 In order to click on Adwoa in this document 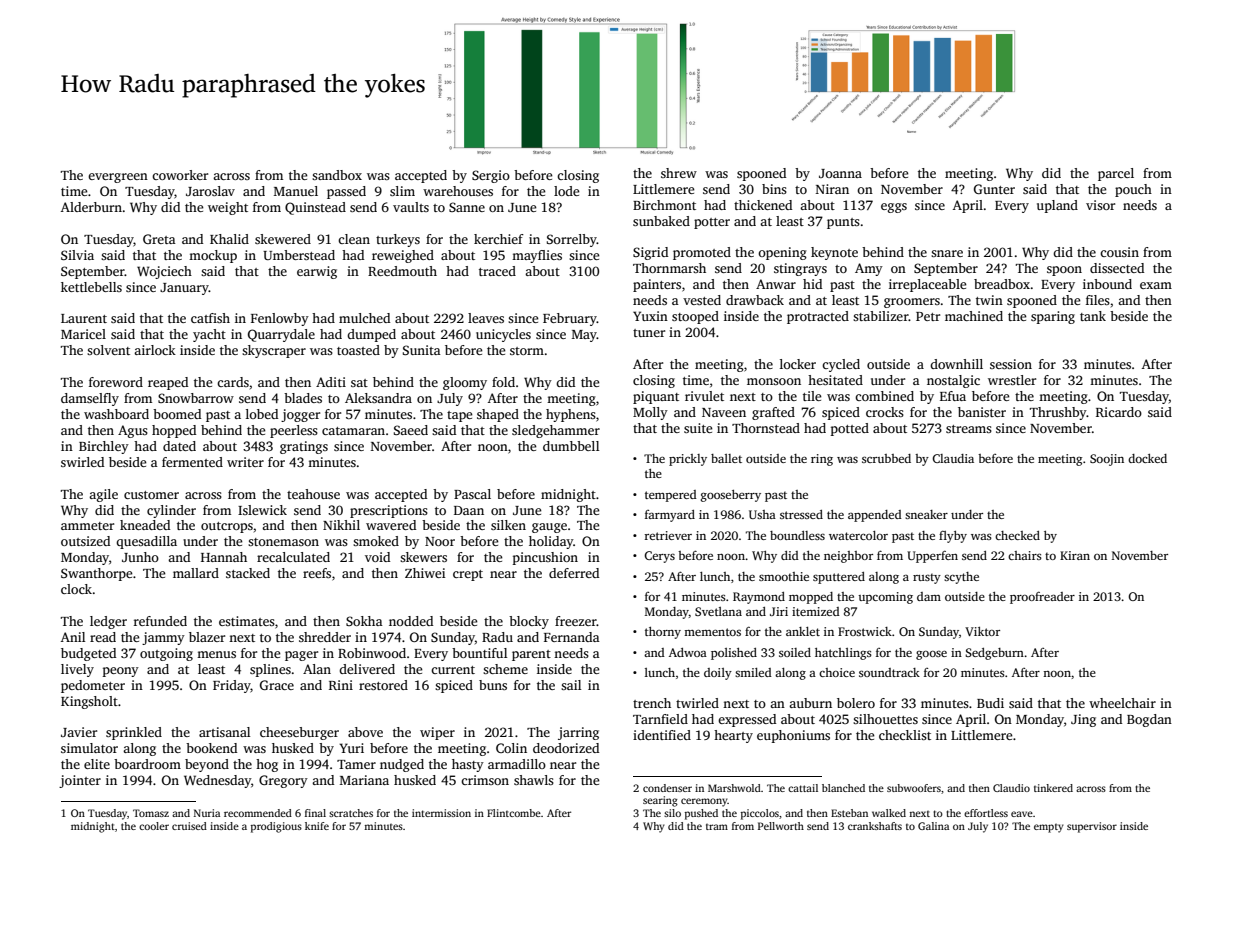, I will do `click(688, 652)`.
